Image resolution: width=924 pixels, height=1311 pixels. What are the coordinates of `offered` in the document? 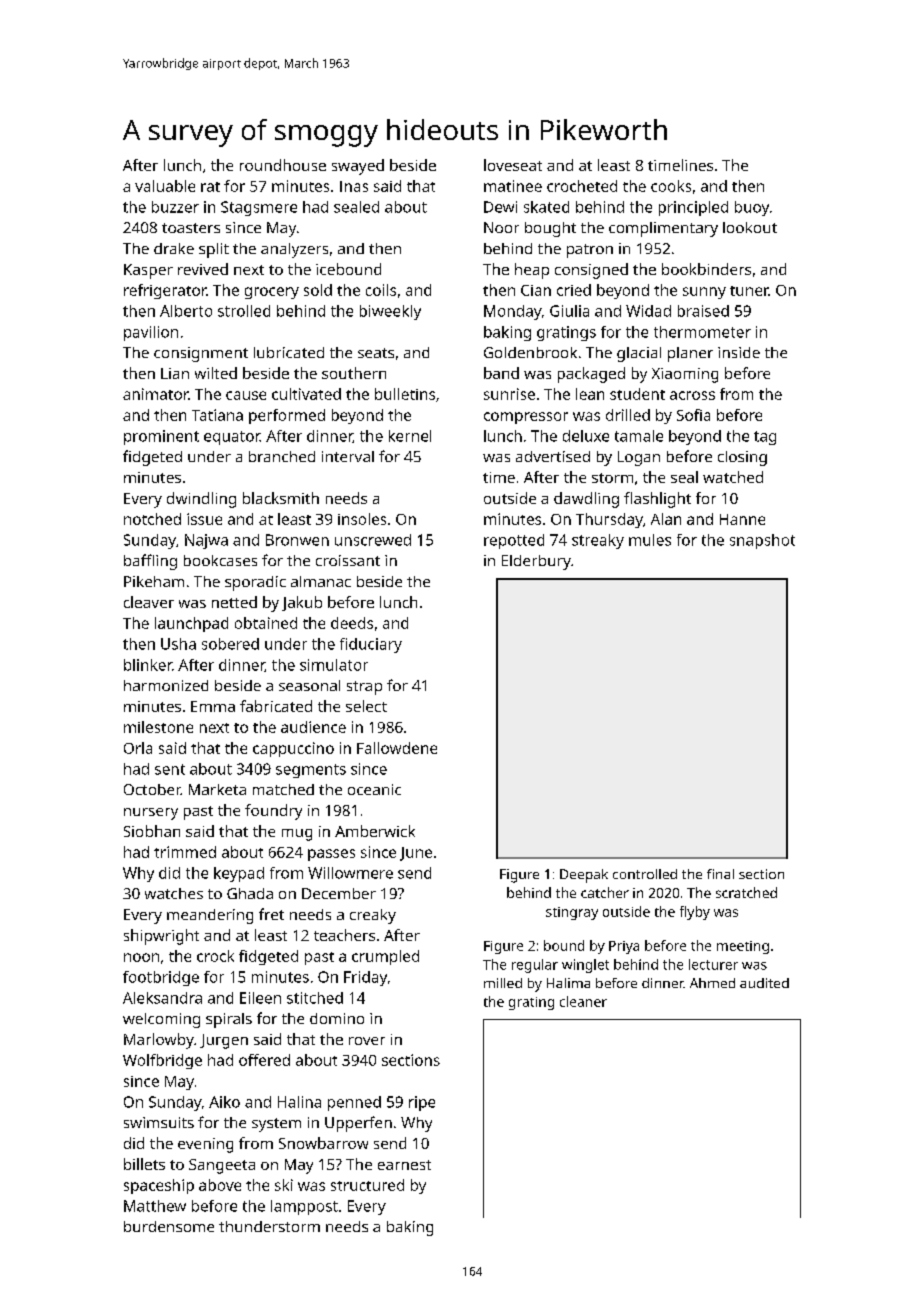 It's located at (264, 1060).
